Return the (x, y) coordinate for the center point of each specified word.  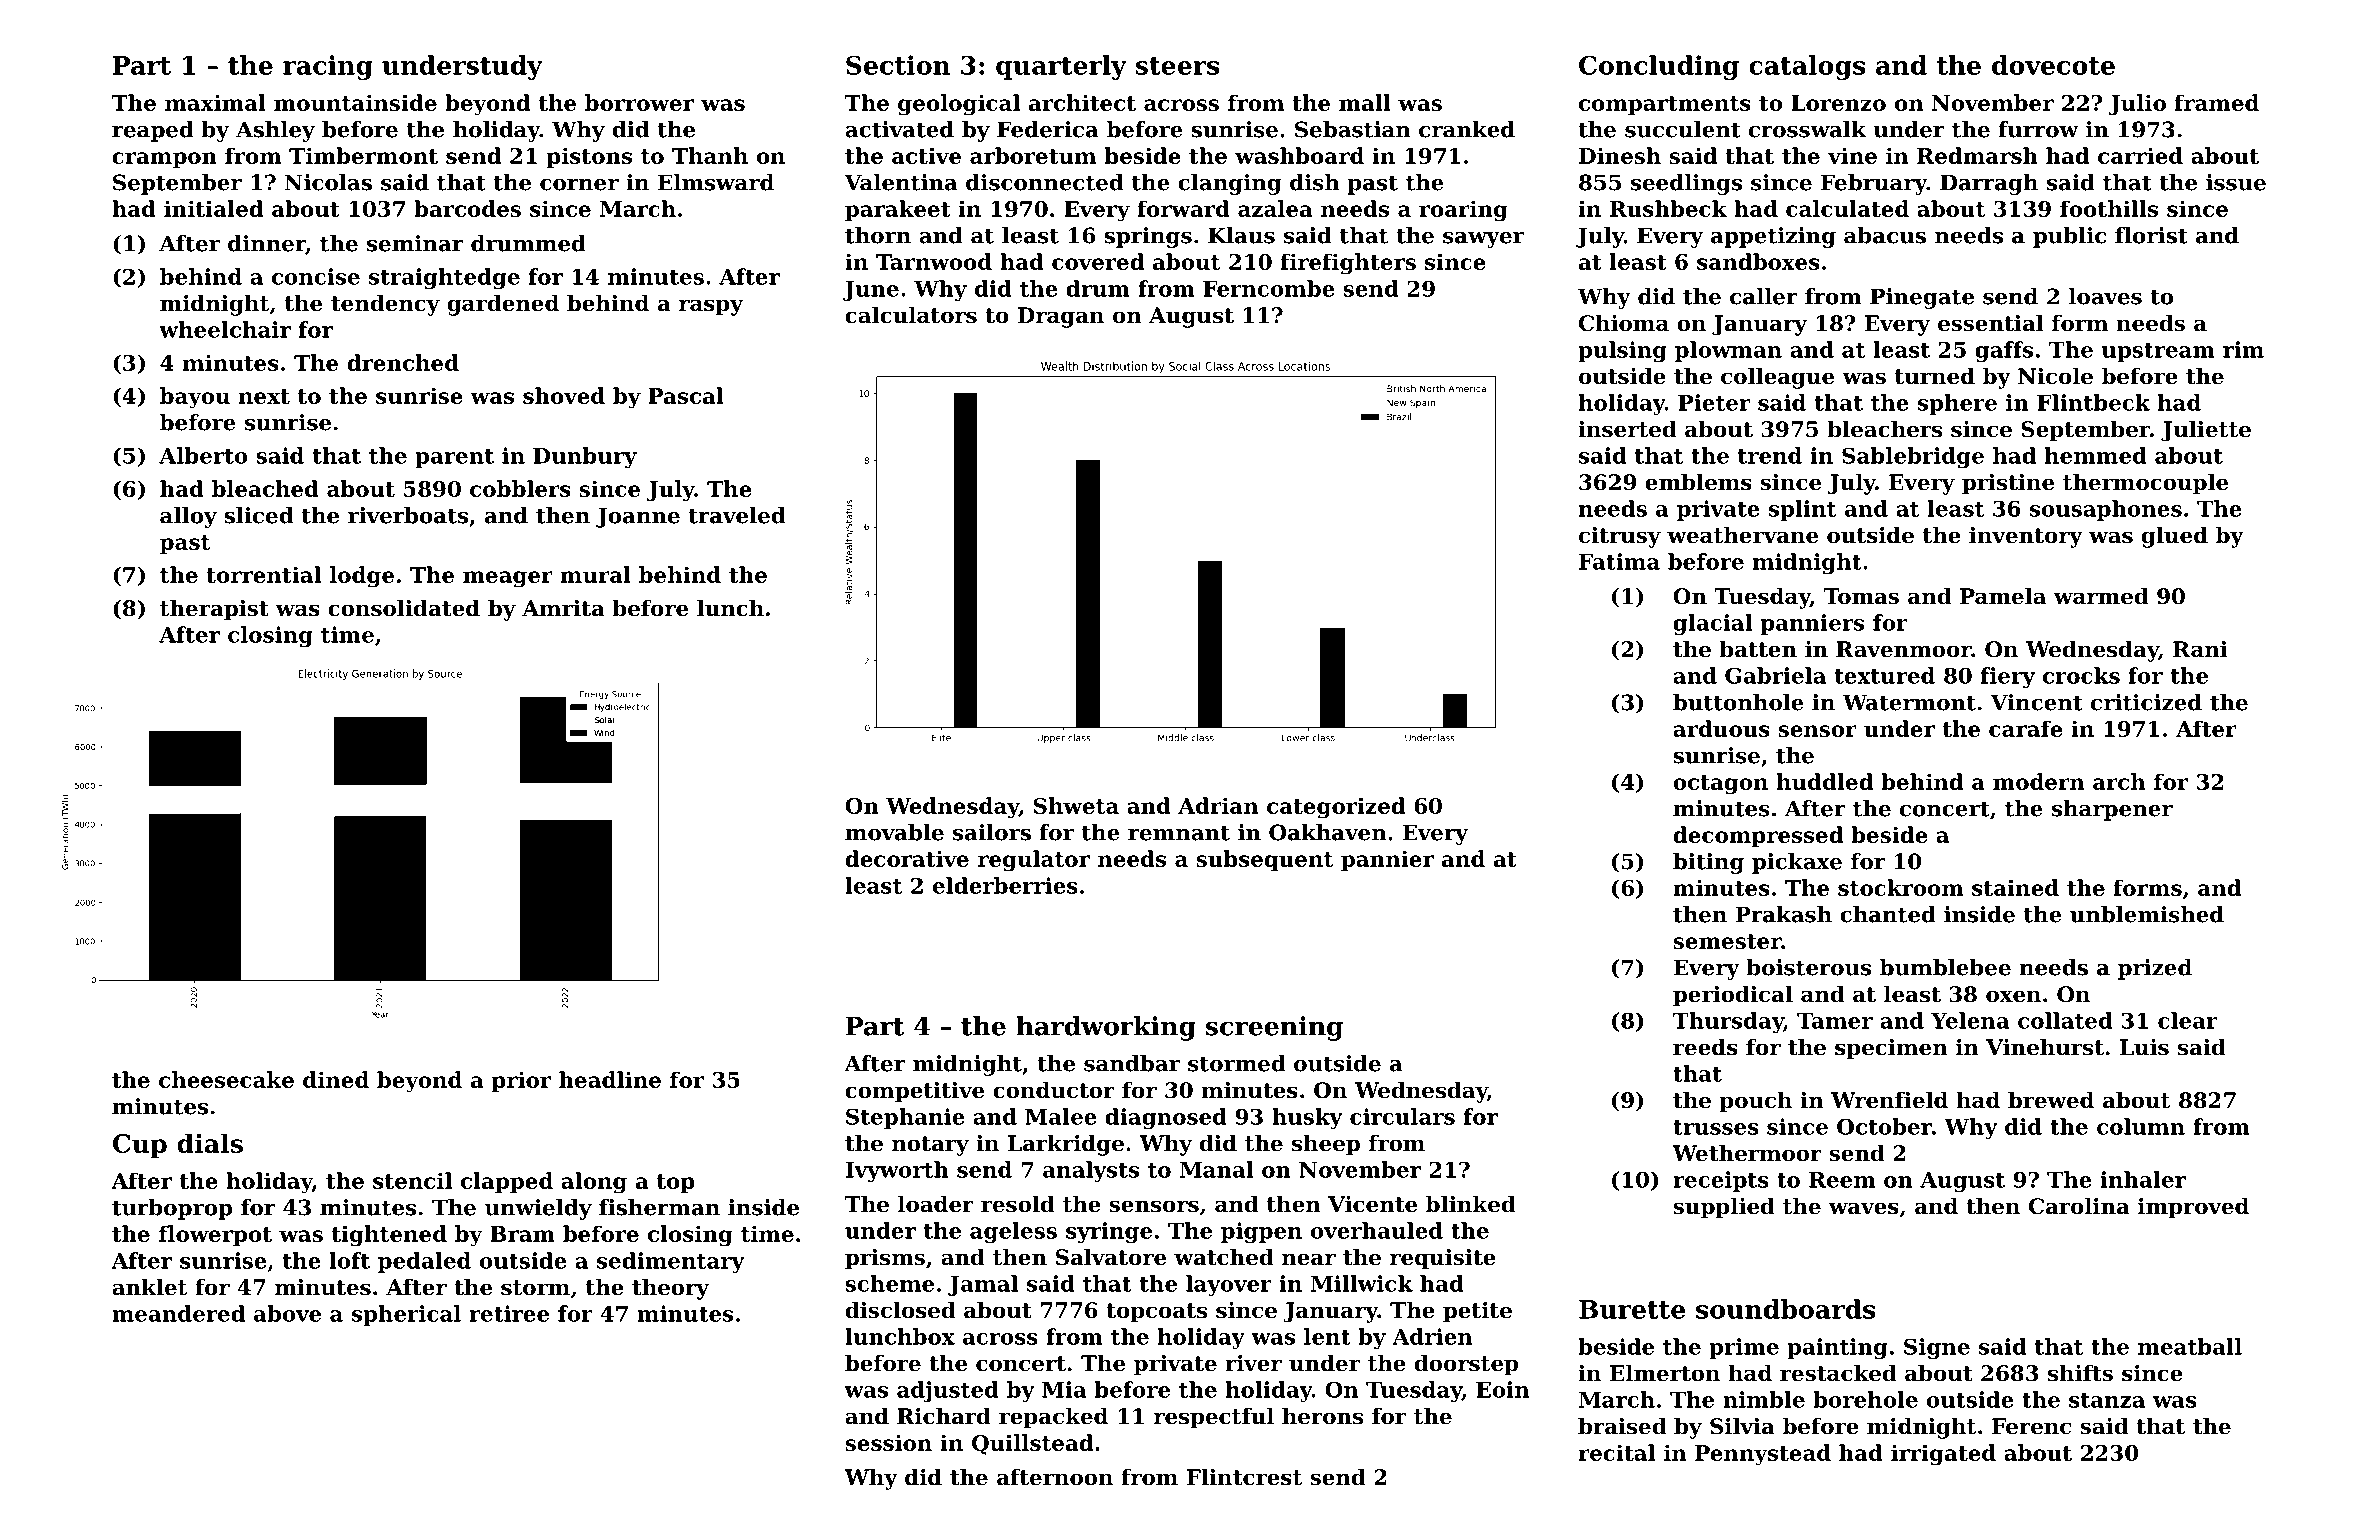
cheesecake (226, 1079)
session (888, 1442)
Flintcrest (1244, 1477)
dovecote (2053, 65)
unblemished (2147, 914)
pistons (589, 157)
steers (1177, 66)
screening (1274, 1028)
